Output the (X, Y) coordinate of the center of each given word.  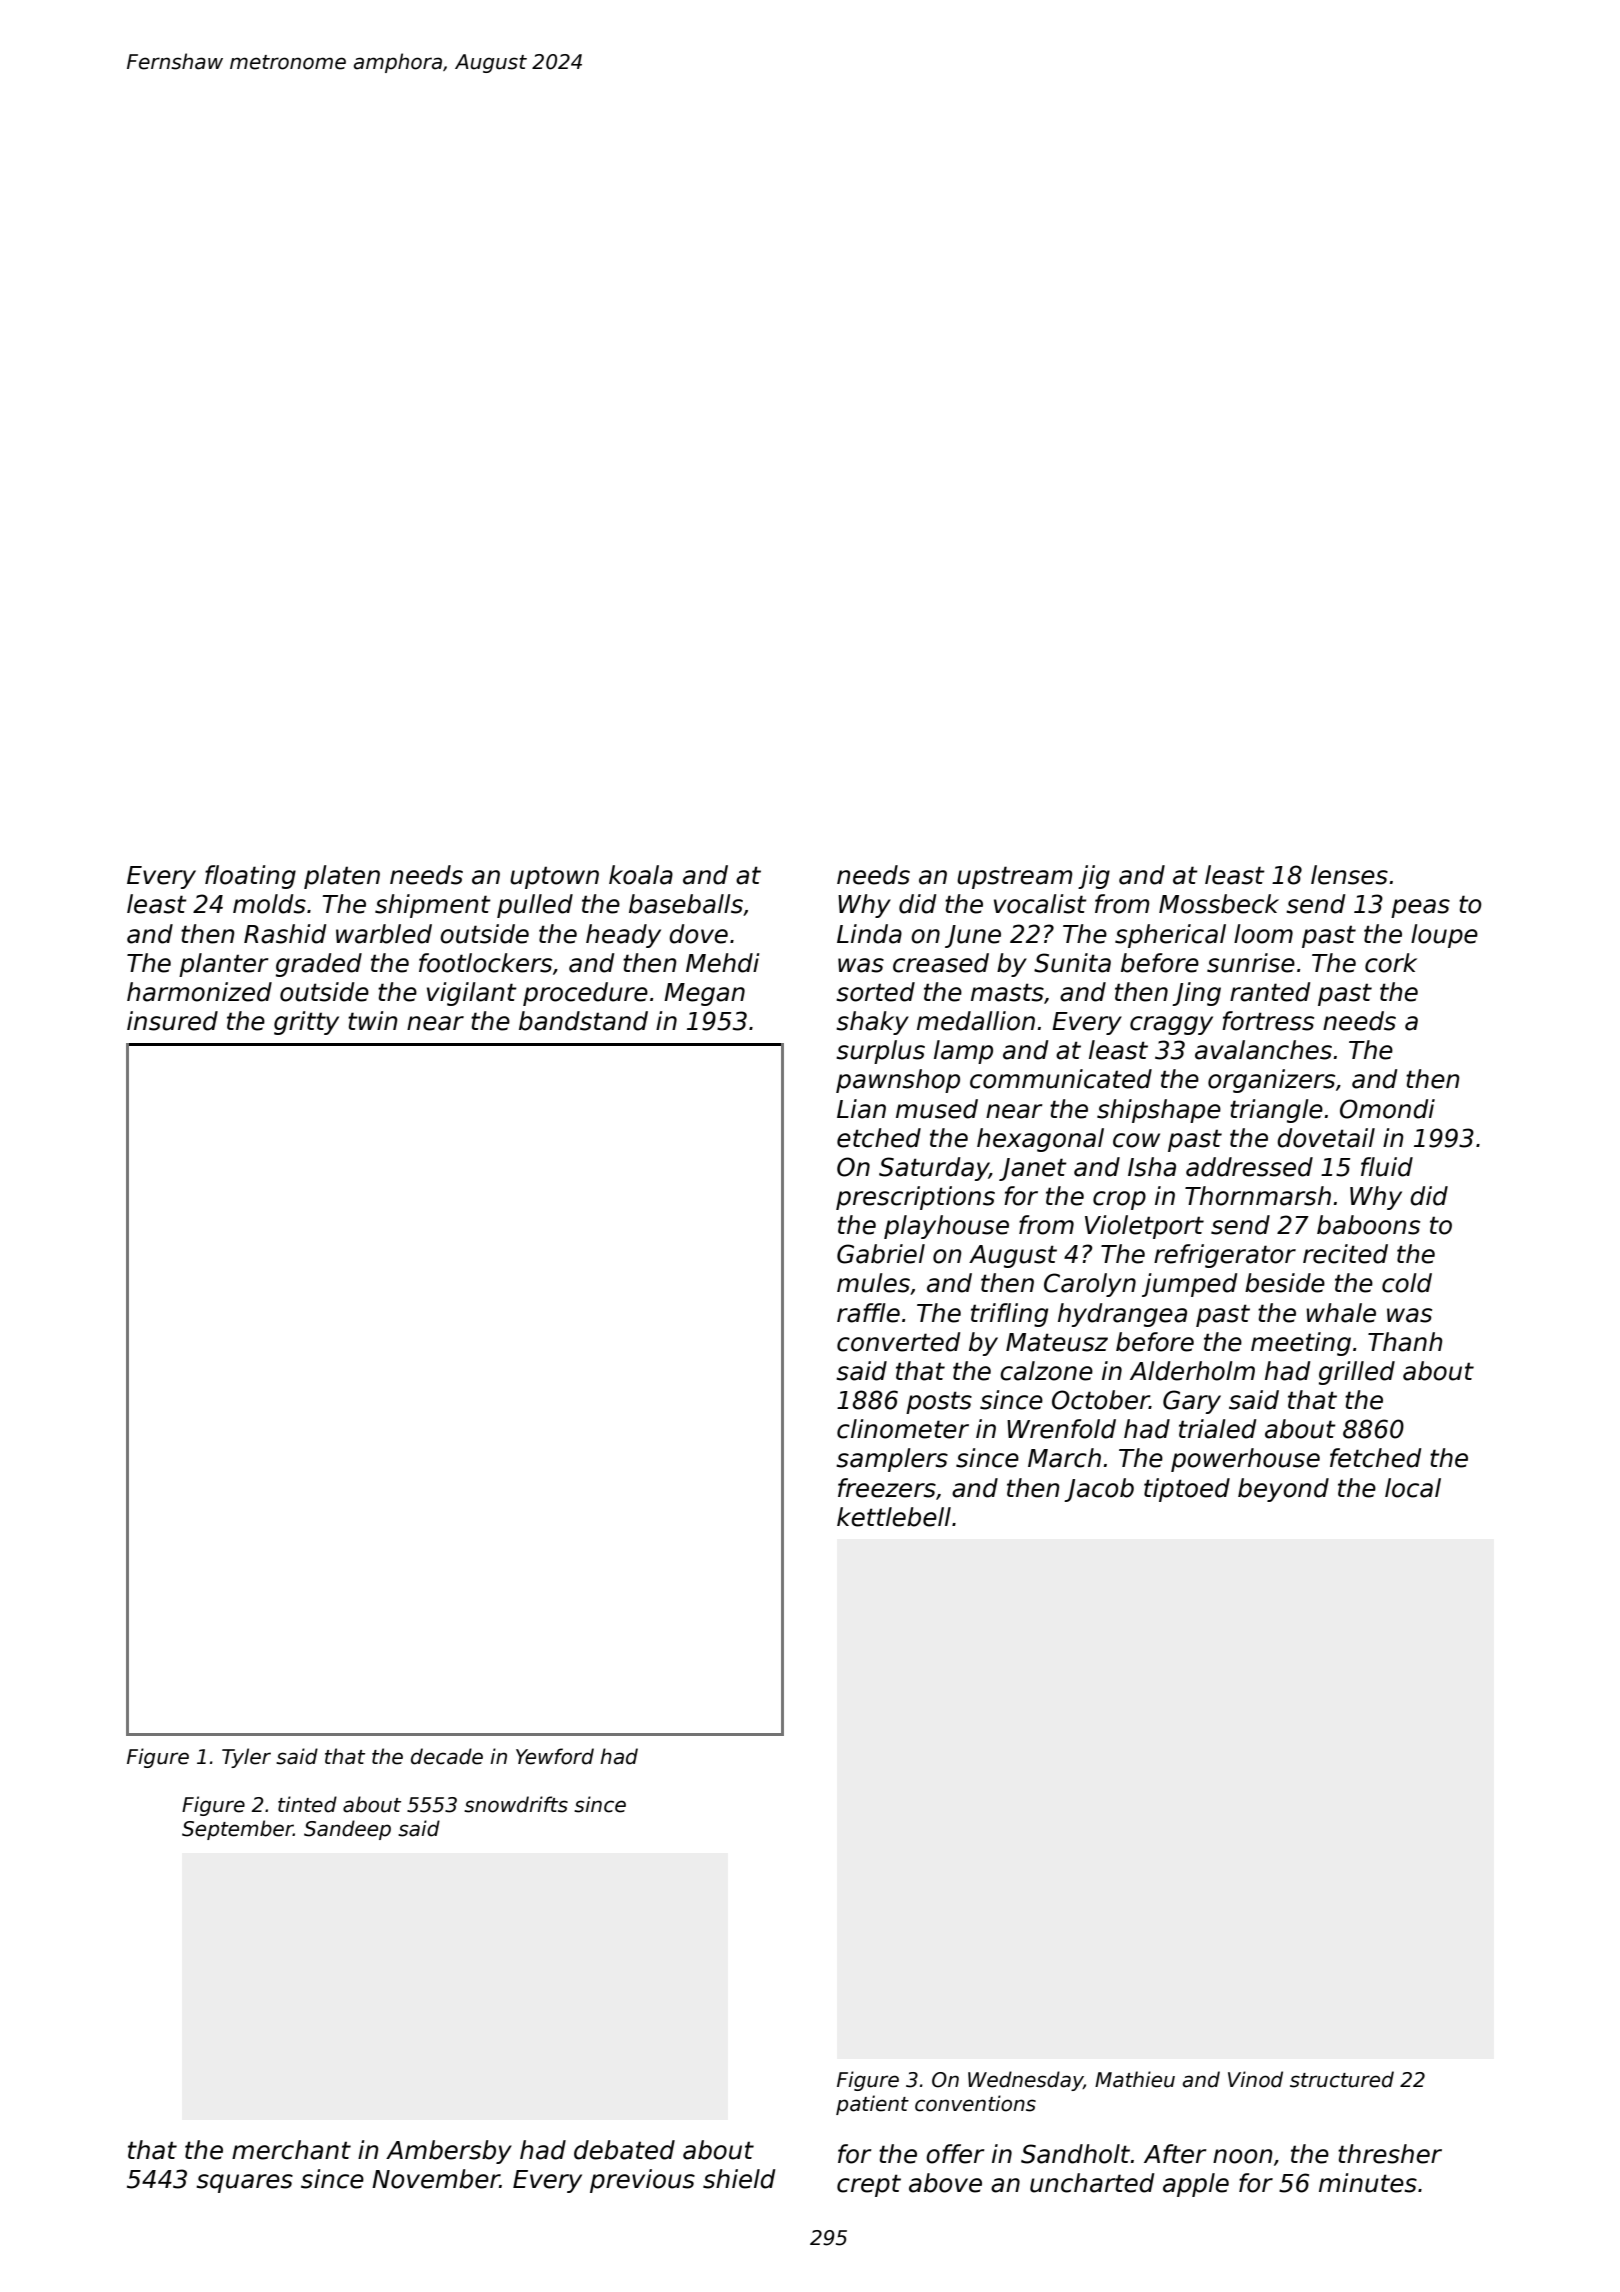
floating (250, 877)
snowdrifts (516, 1804)
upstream (1015, 877)
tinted (307, 1804)
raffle (868, 1313)
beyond (1283, 1490)
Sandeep (347, 1830)
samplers (892, 1460)
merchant (291, 2150)
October (1101, 1400)
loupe (1444, 936)
